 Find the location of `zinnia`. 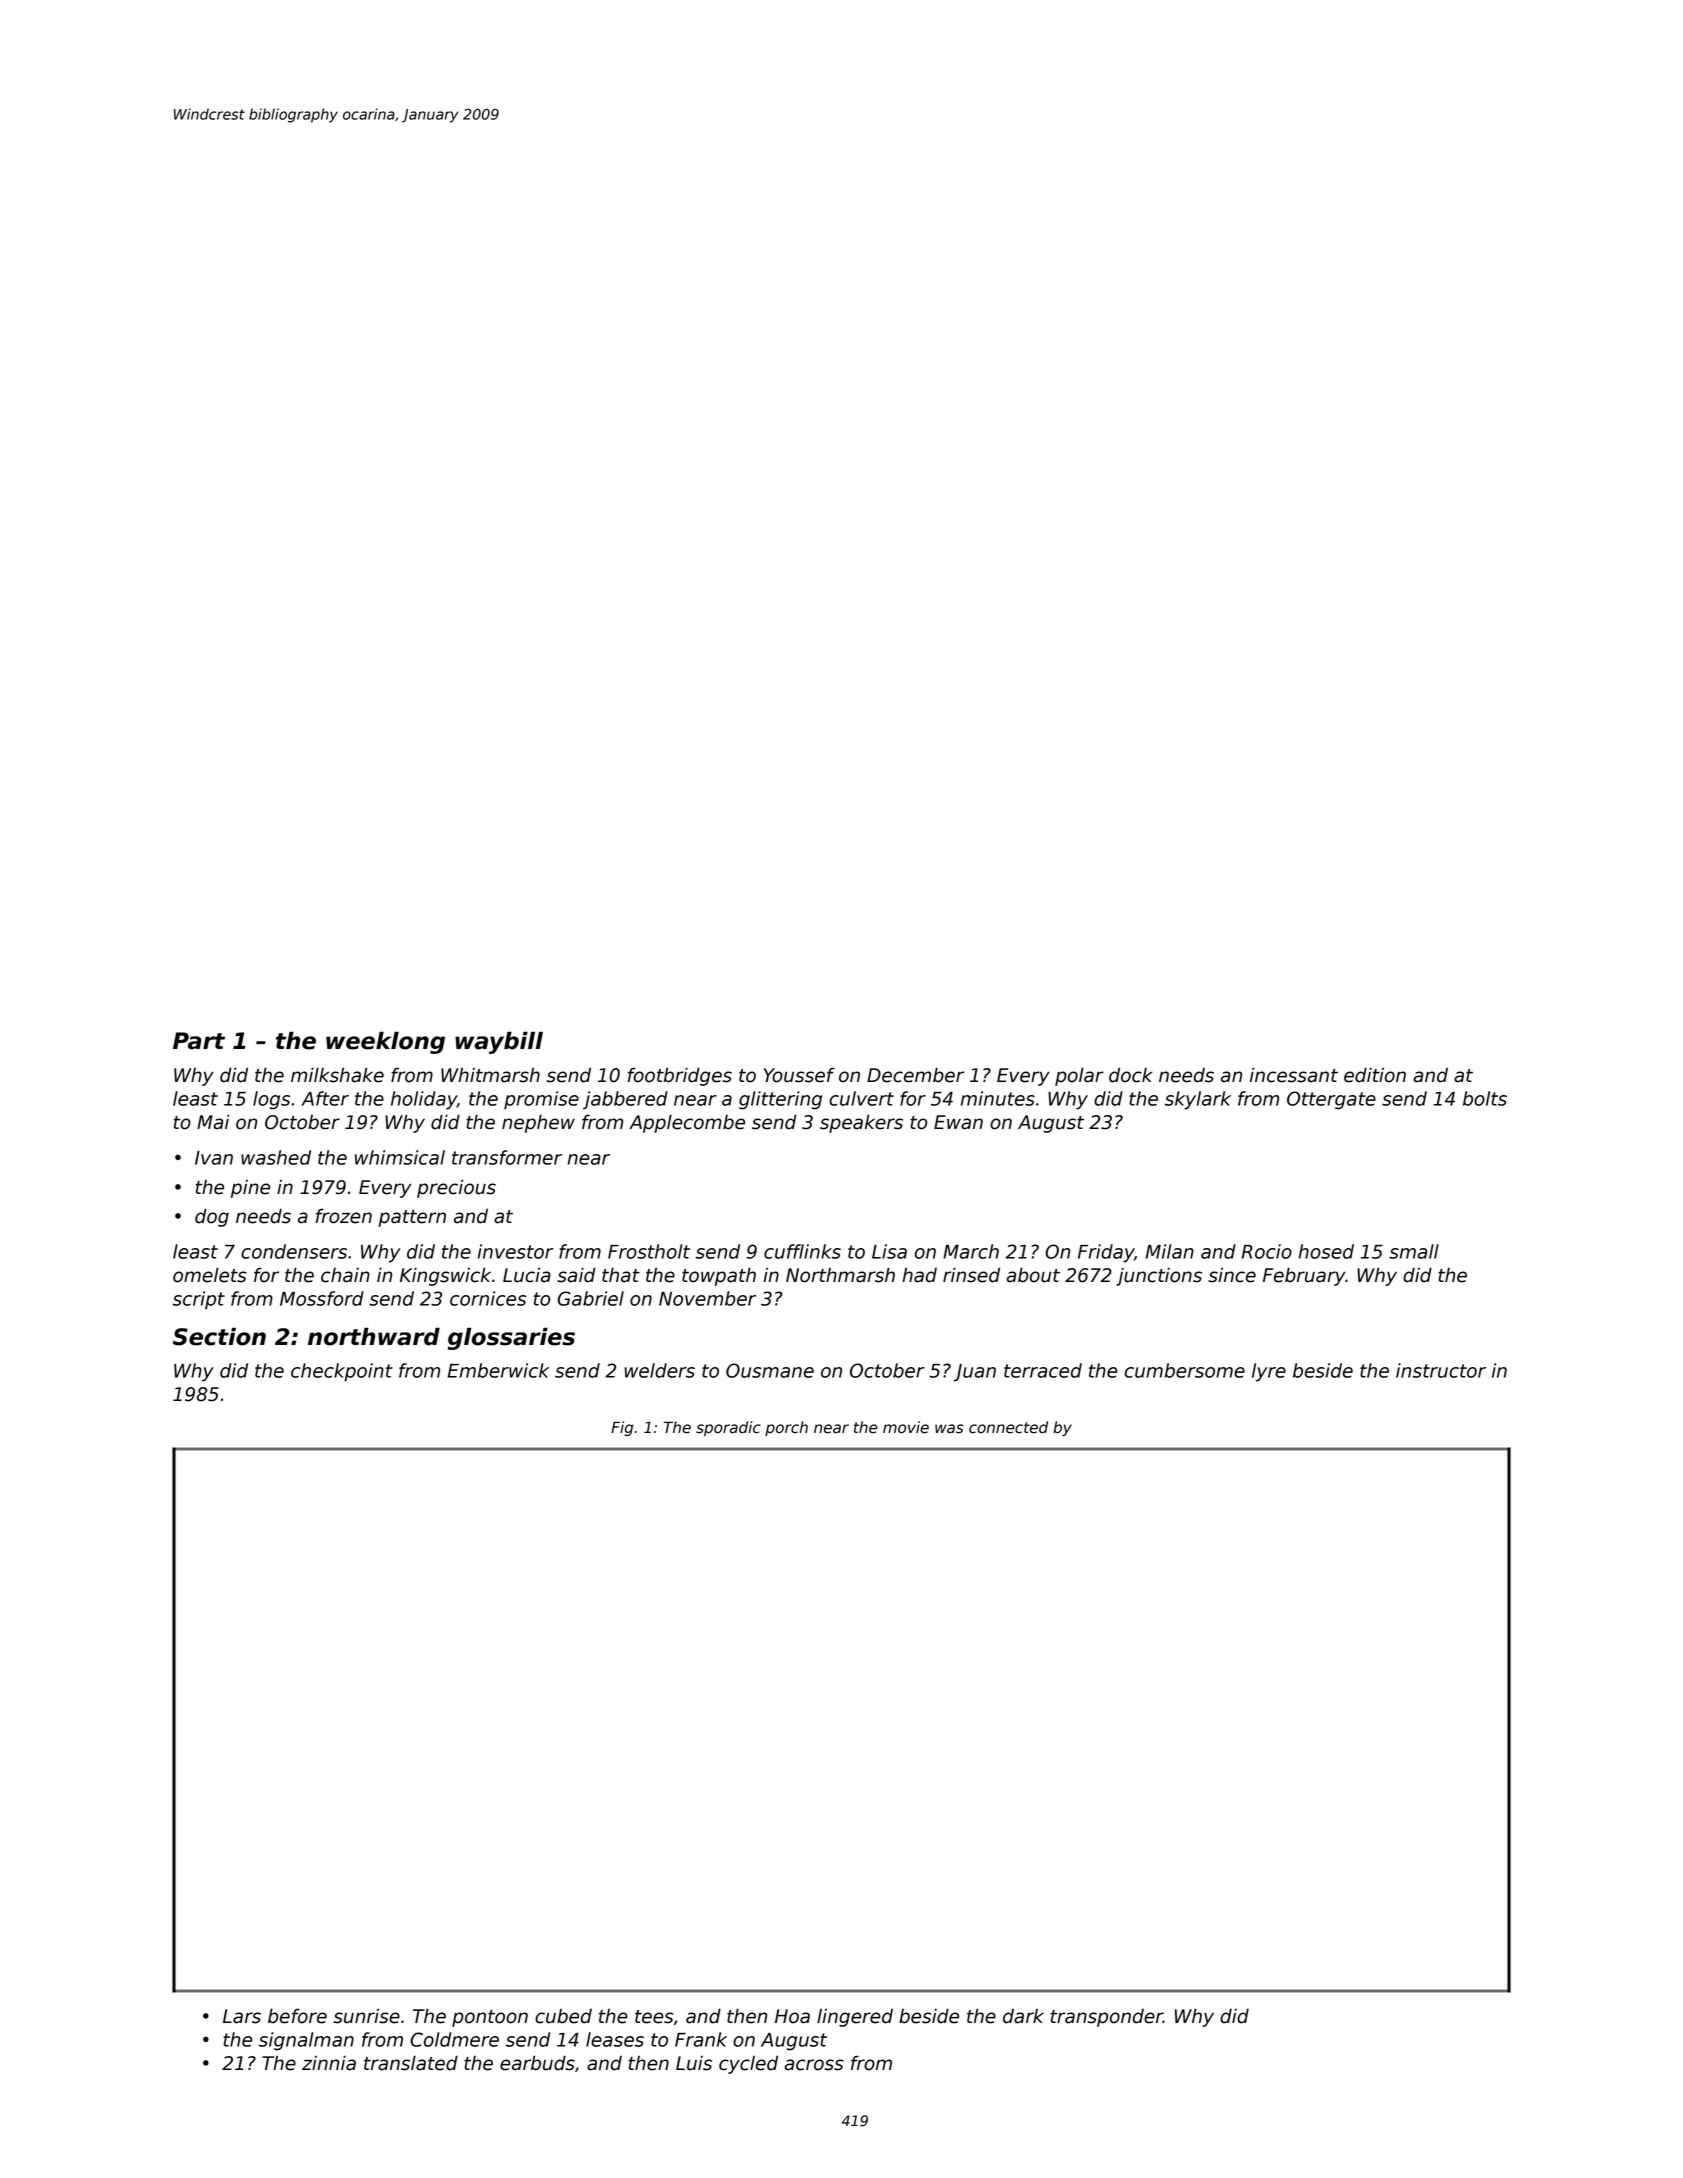

zinnia is located at coordinates (329, 2063).
